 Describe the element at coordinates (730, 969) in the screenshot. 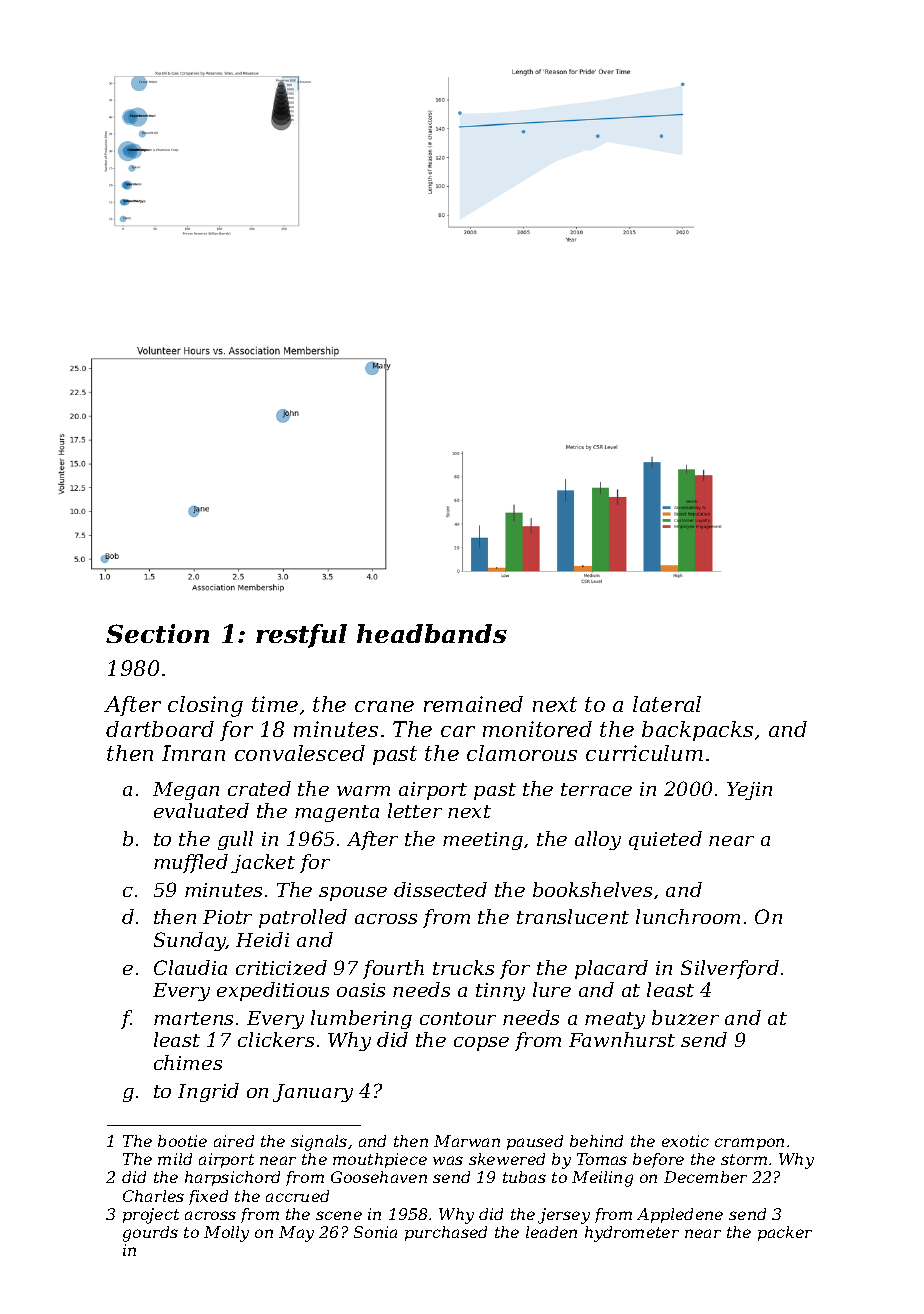

I see `Silverford` at that location.
